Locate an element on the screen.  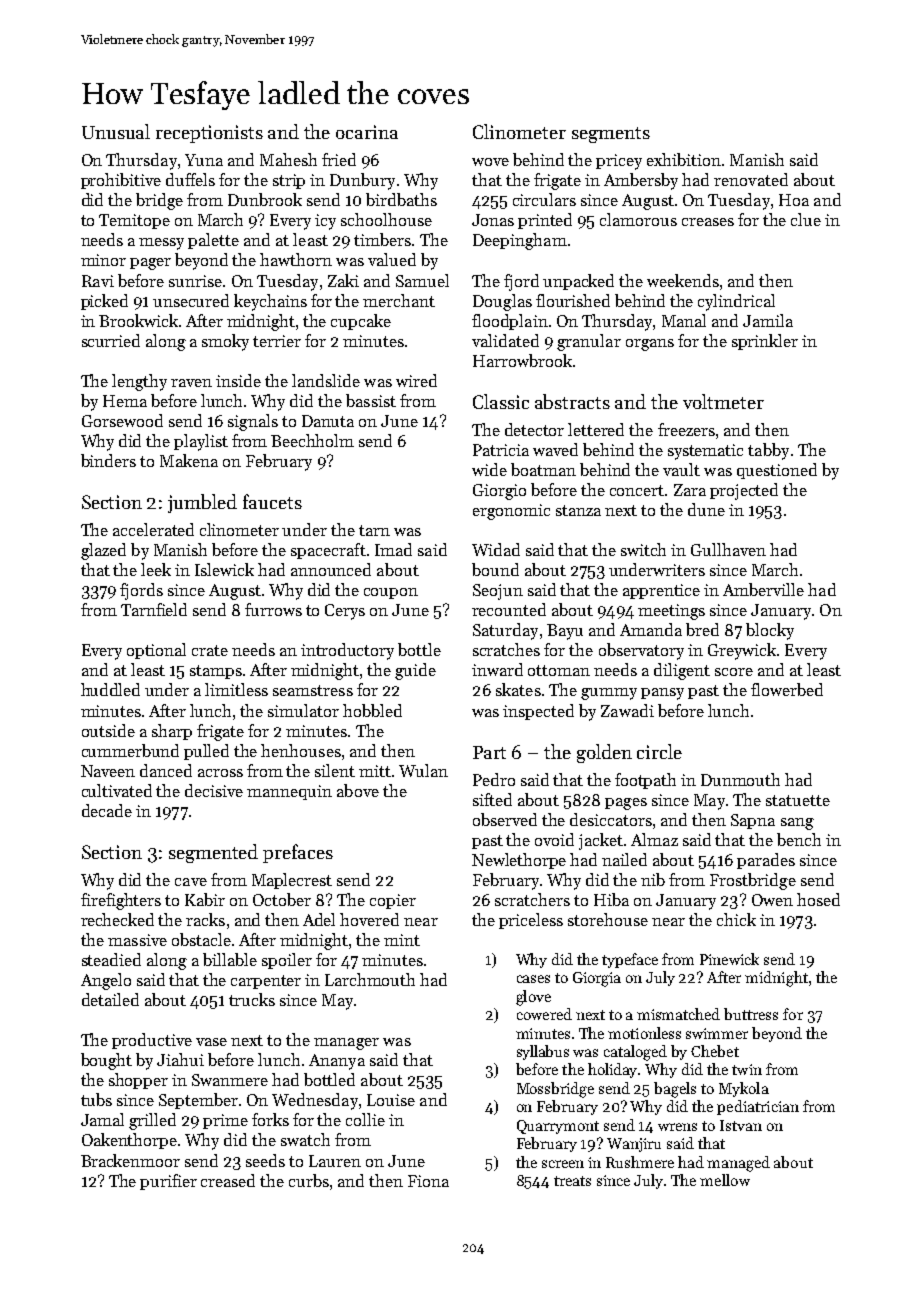
scurried is located at coordinates (111, 340).
